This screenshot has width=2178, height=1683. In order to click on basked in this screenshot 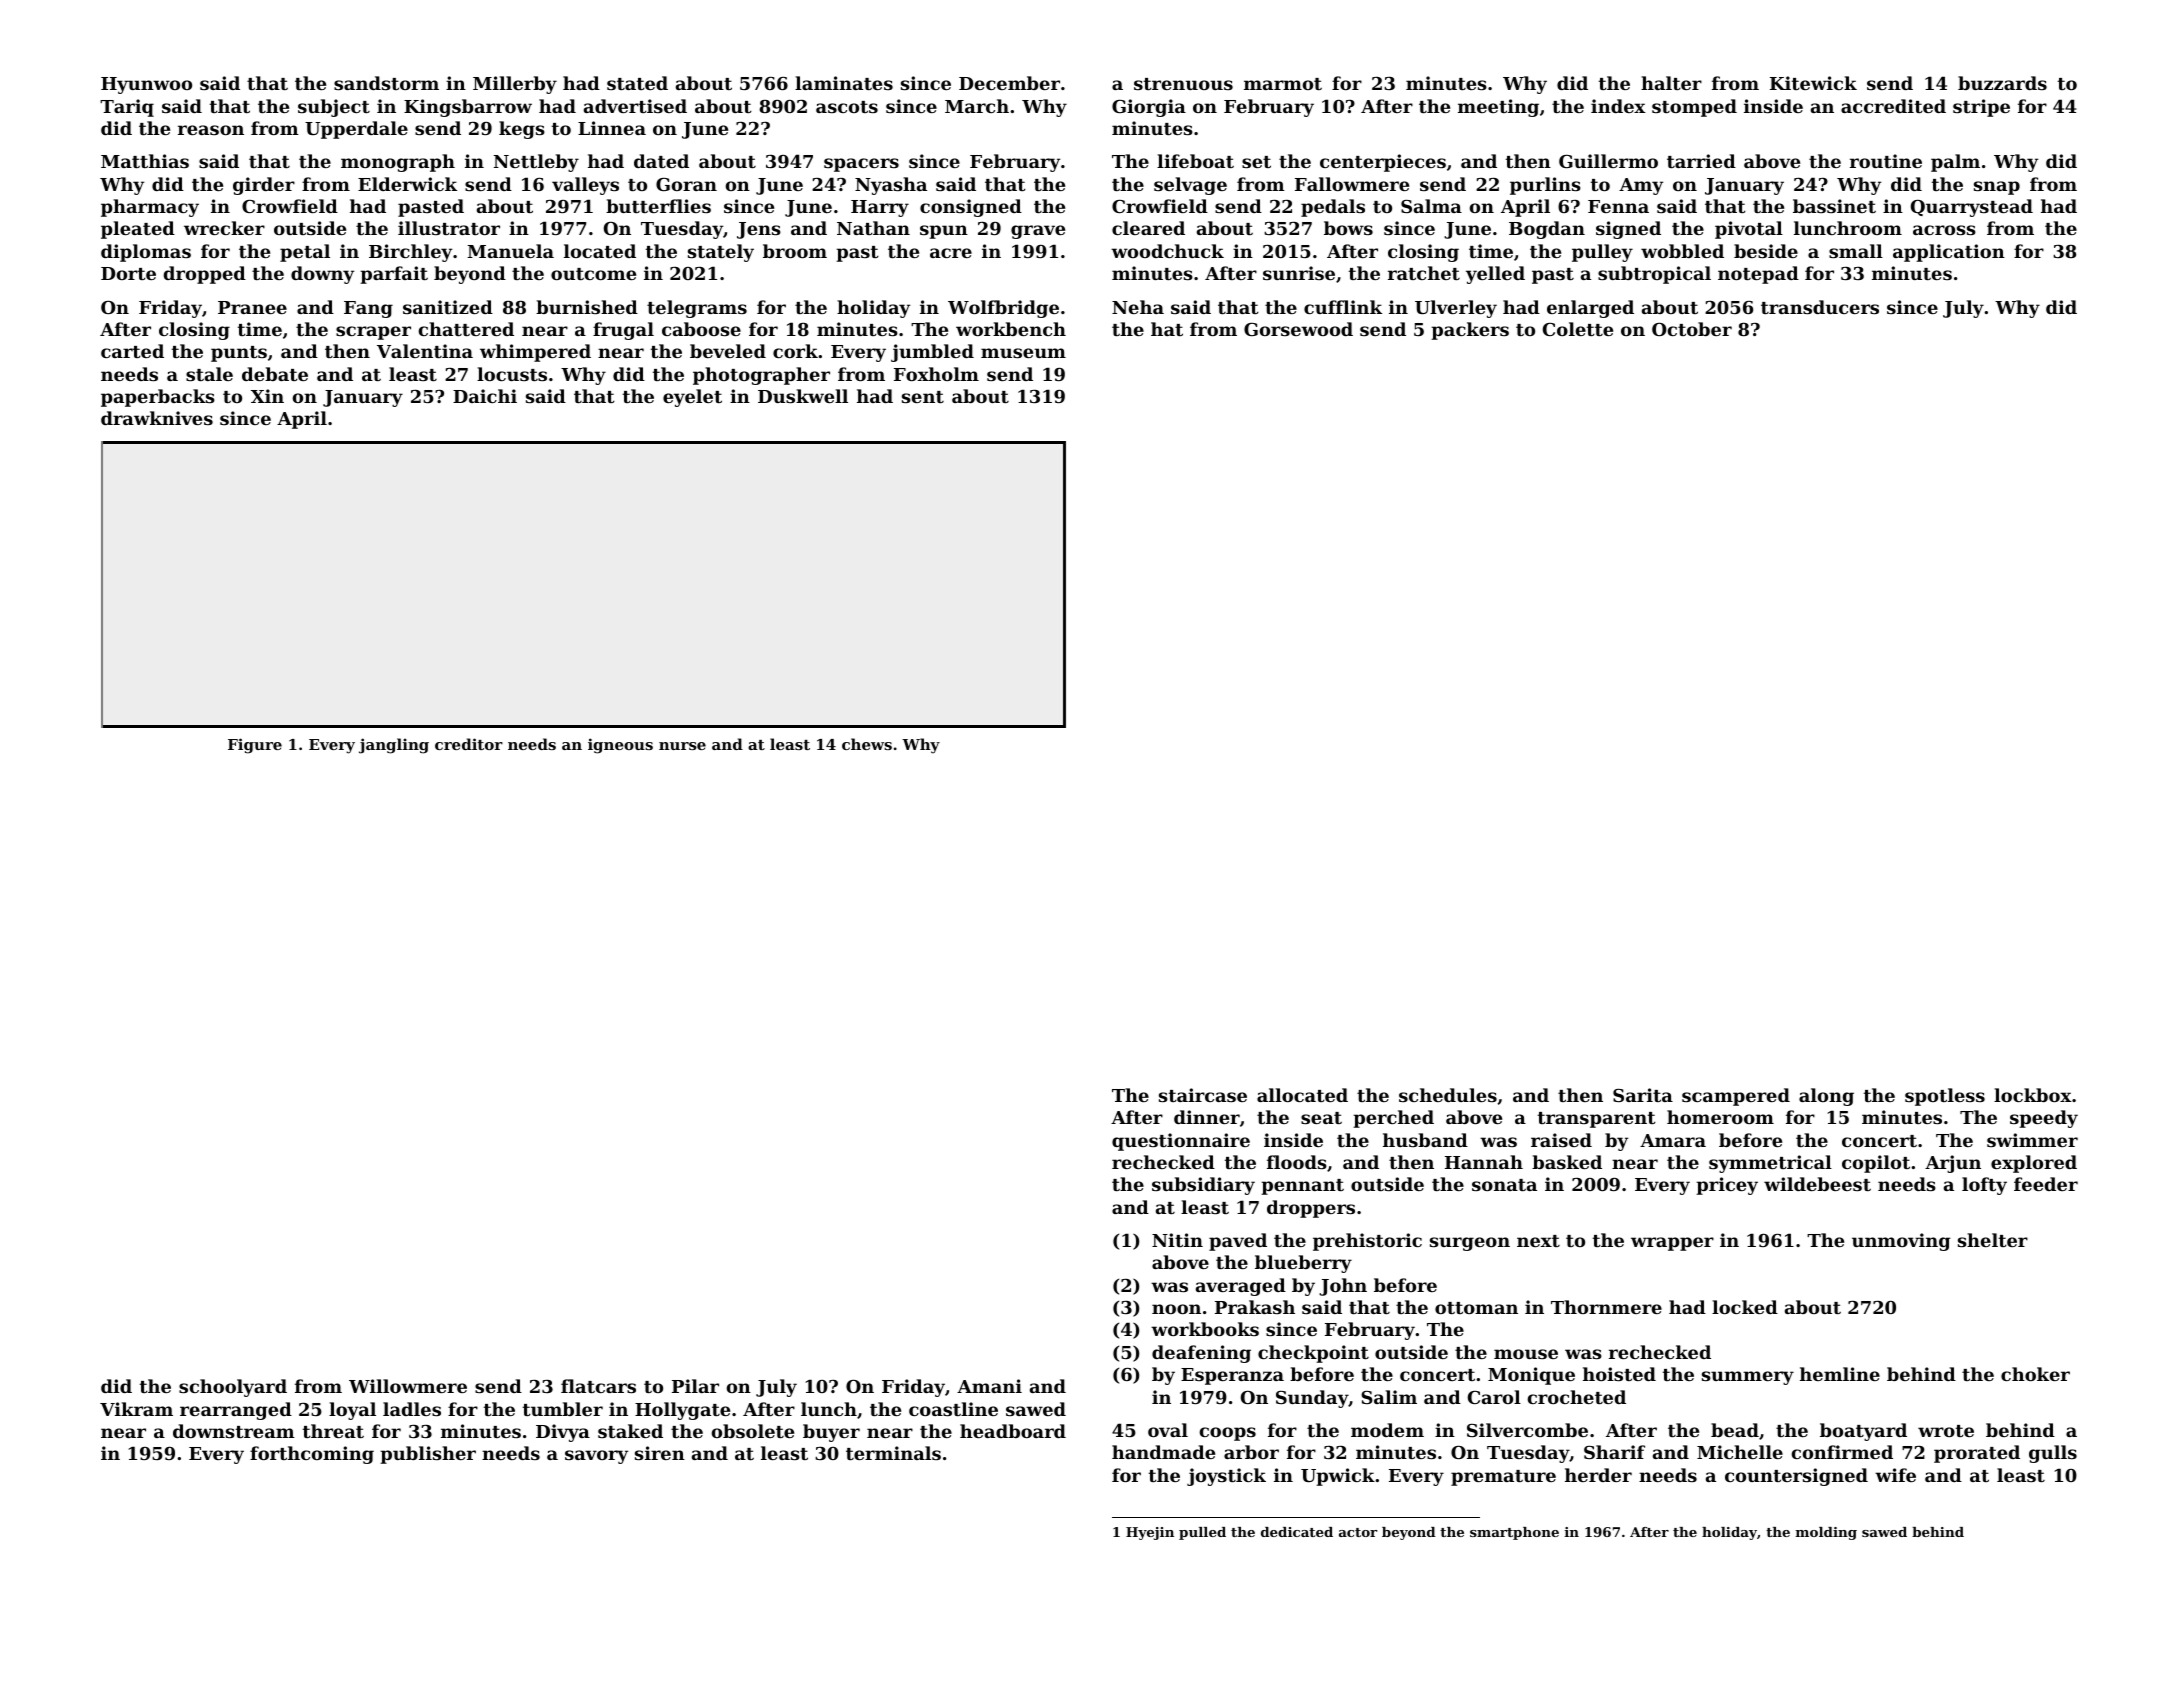, I will do `click(1567, 1162)`.
